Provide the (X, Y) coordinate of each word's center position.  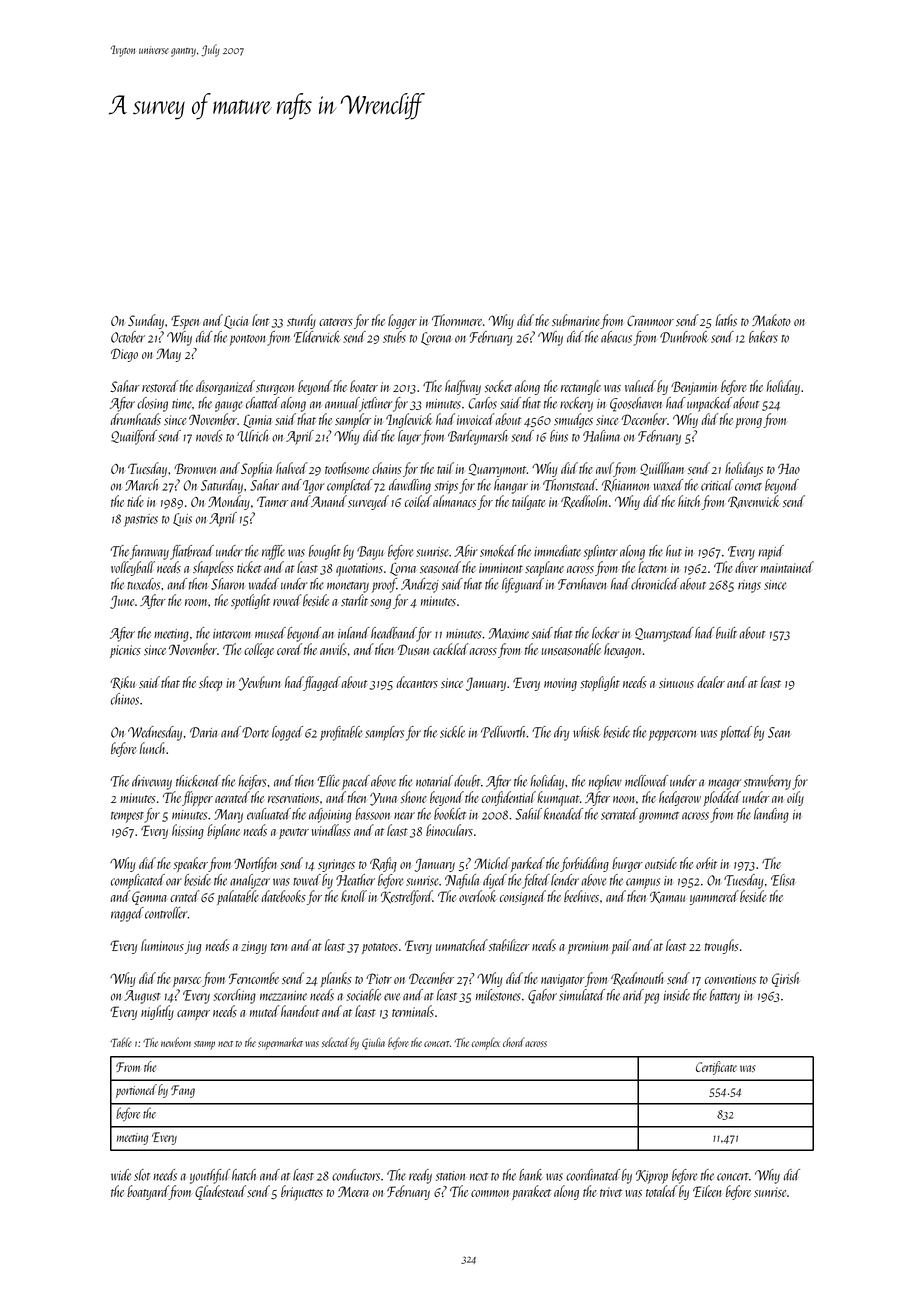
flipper (197, 798)
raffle (273, 552)
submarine (576, 320)
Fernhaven (582, 584)
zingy (254, 947)
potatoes (380, 948)
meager (724, 784)
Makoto (771, 320)
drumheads (136, 419)
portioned (136, 1091)
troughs (722, 946)
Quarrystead (664, 634)
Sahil (529, 814)
